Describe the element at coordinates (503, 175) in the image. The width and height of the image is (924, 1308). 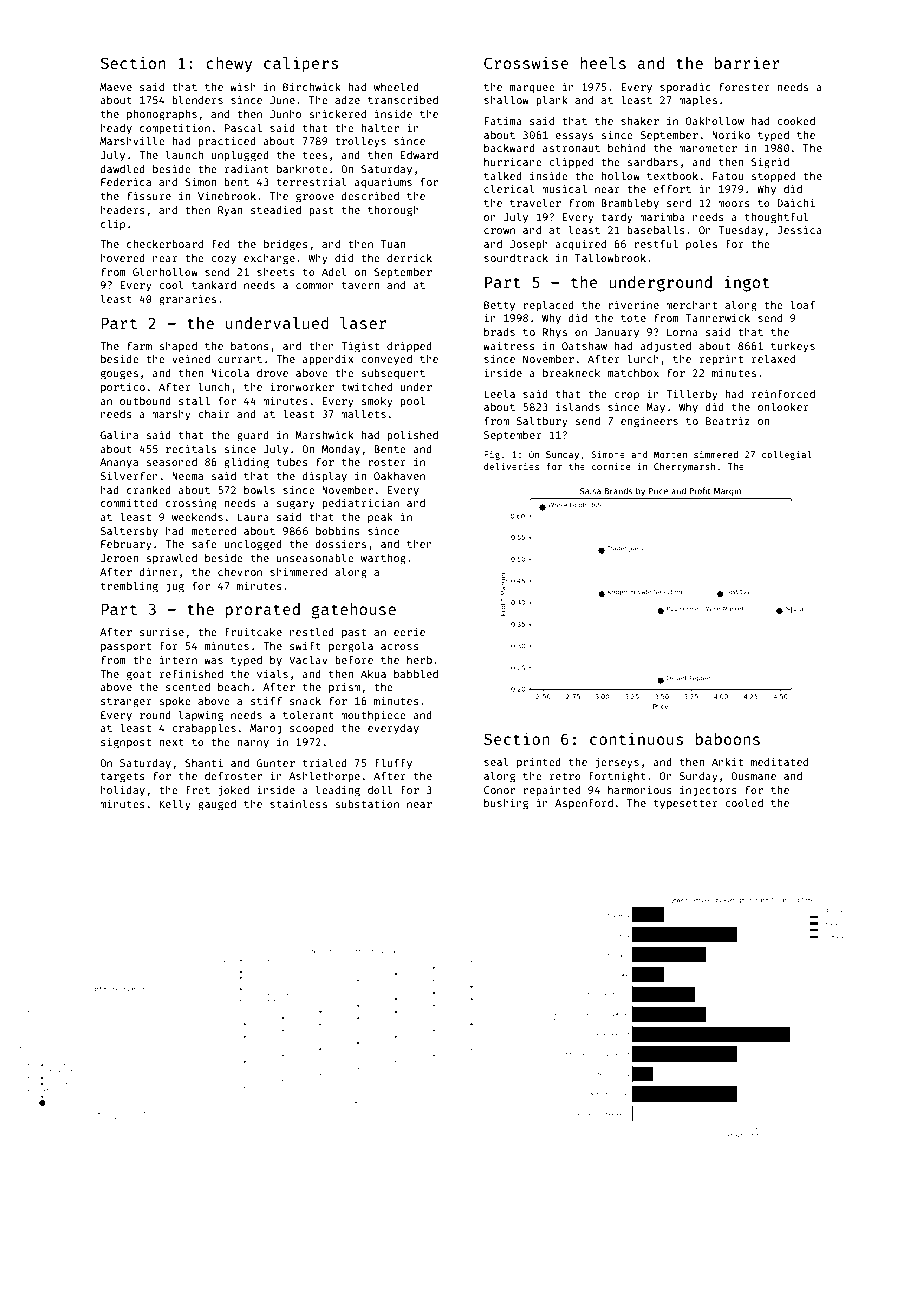
I see `talked` at that location.
